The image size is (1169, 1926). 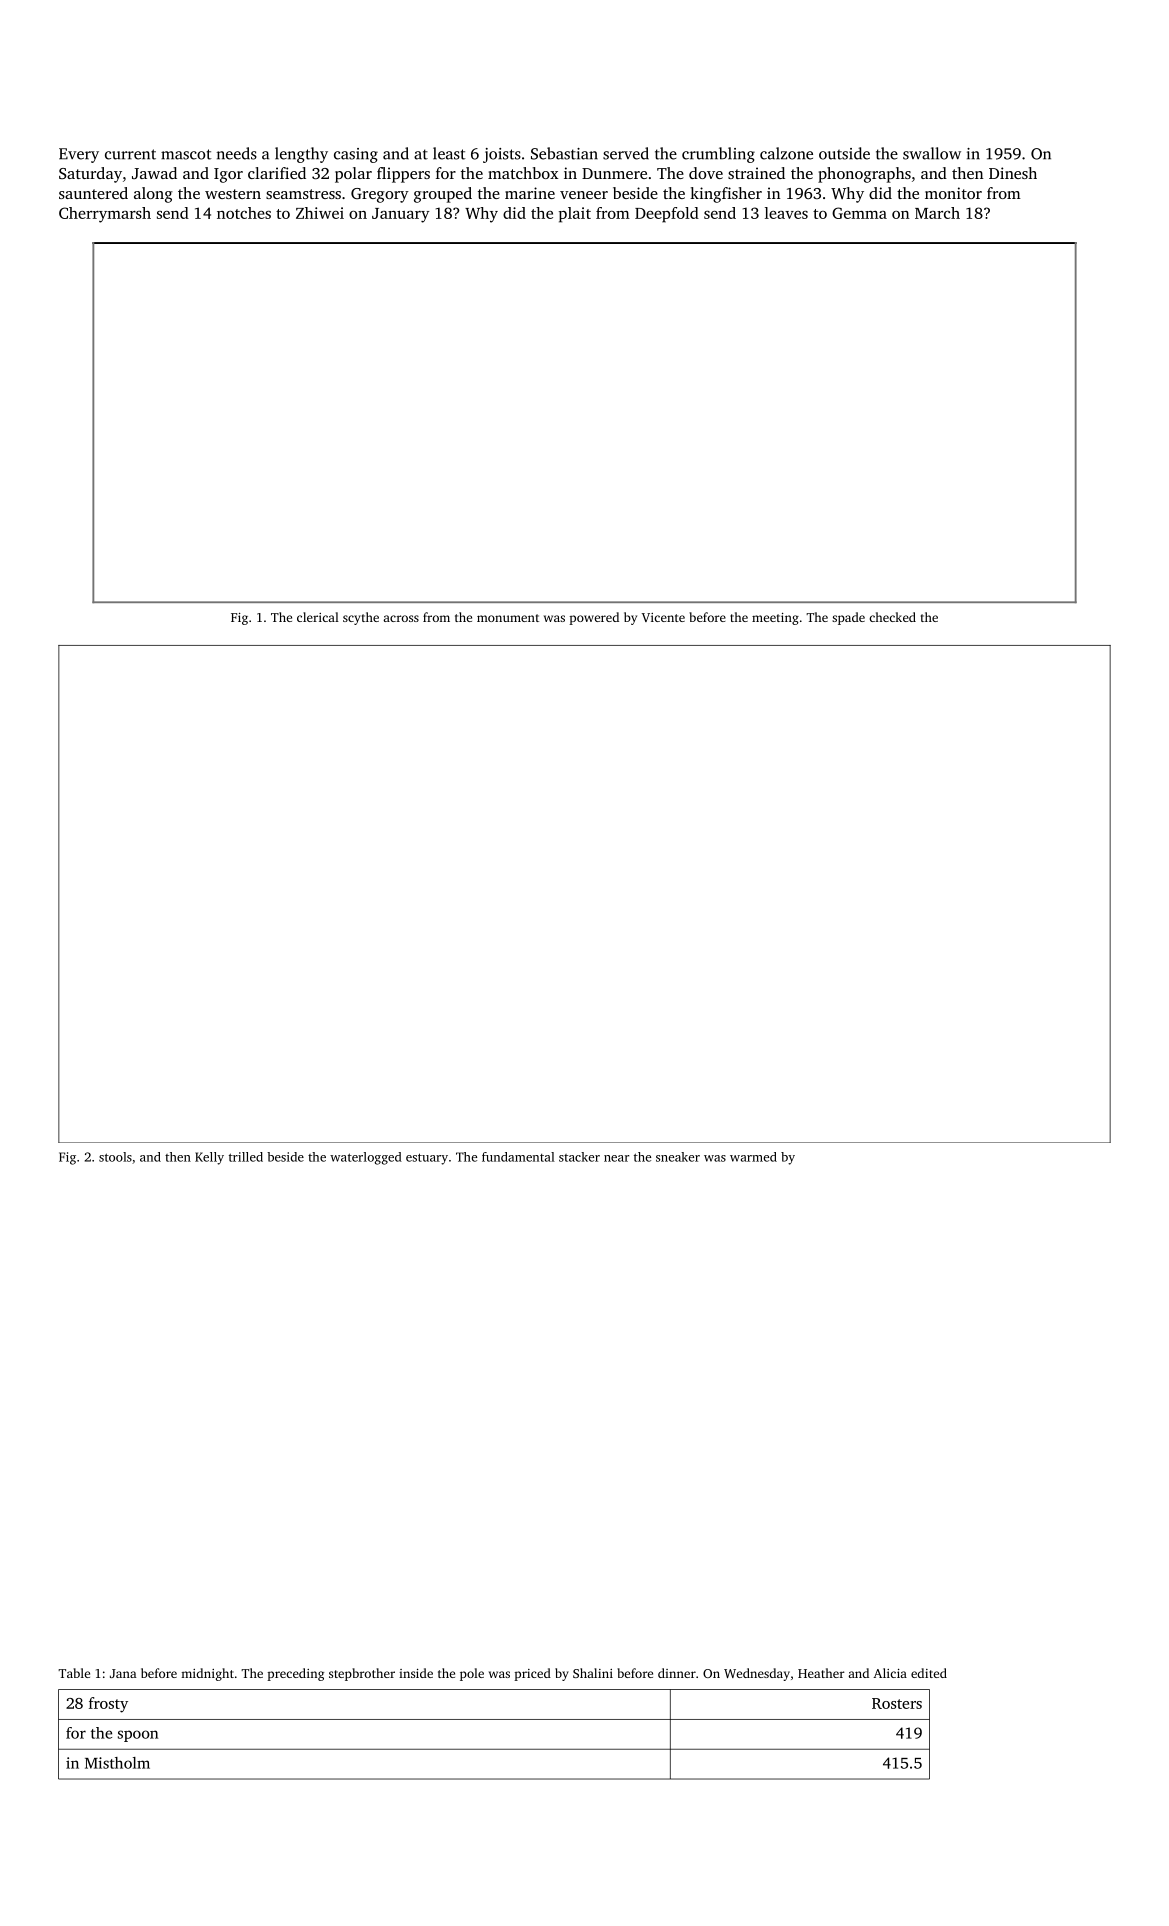 What do you see at coordinates (786, 153) in the screenshot?
I see `calzone` at bounding box center [786, 153].
